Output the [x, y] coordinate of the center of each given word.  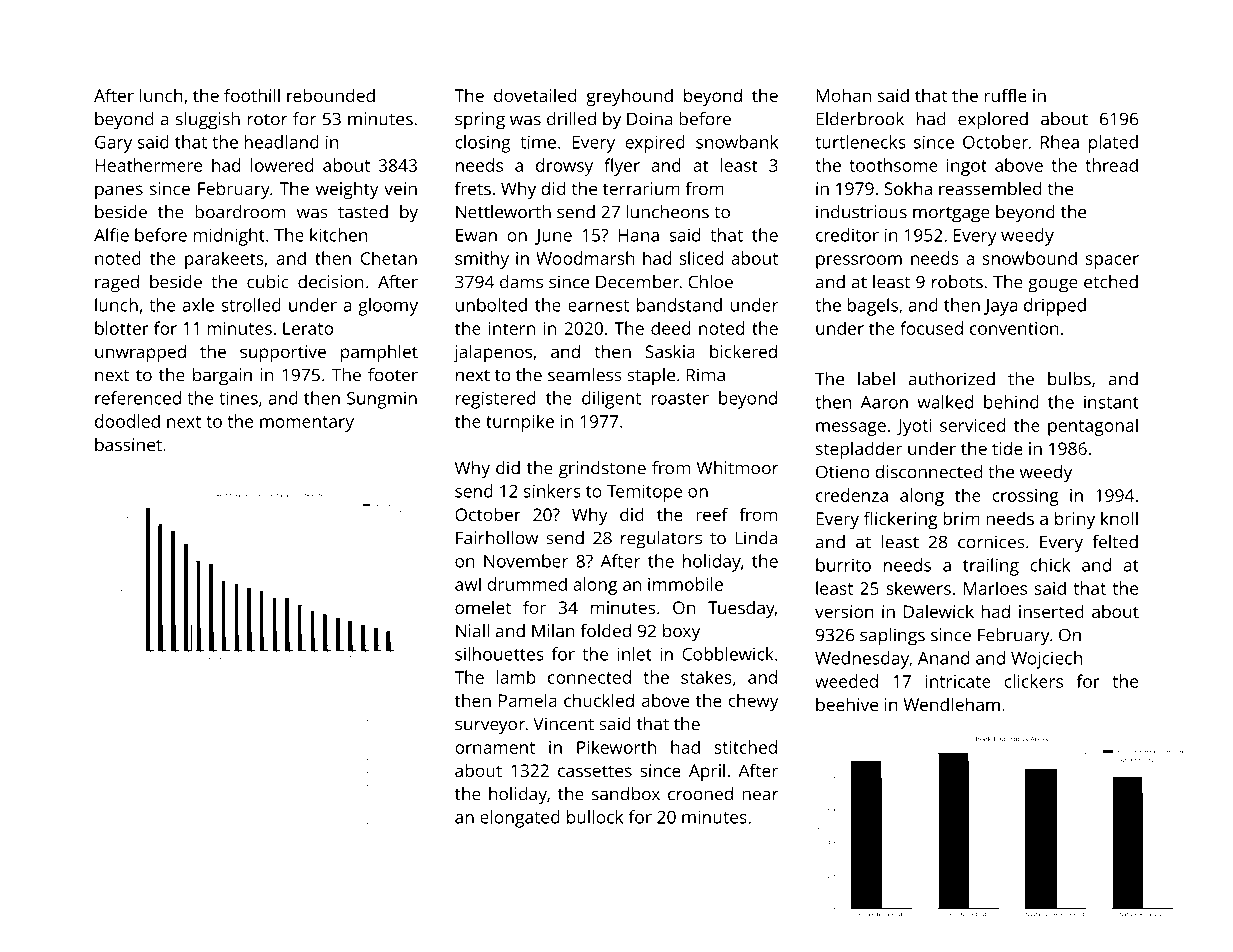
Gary [113, 144]
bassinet [128, 444]
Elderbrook [860, 119]
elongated [520, 819]
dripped [1055, 307]
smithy [482, 260]
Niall [472, 631]
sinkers [552, 491]
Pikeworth [616, 747]
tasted [363, 212]
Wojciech [1046, 660]
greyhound [629, 97]
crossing [1026, 497]
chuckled [599, 700]
